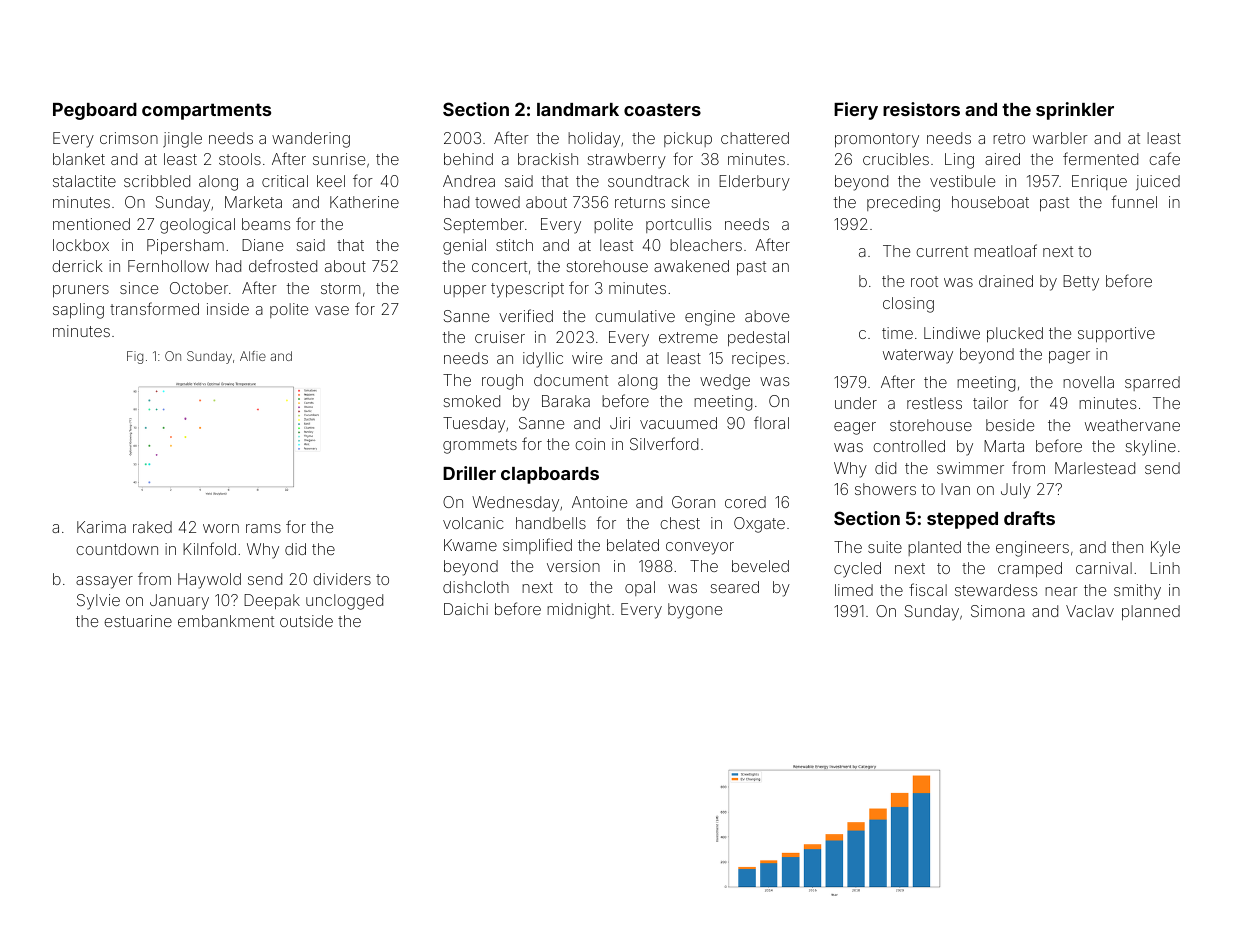 The width and height of the screenshot is (1233, 952). I want to click on portcullis, so click(678, 225).
